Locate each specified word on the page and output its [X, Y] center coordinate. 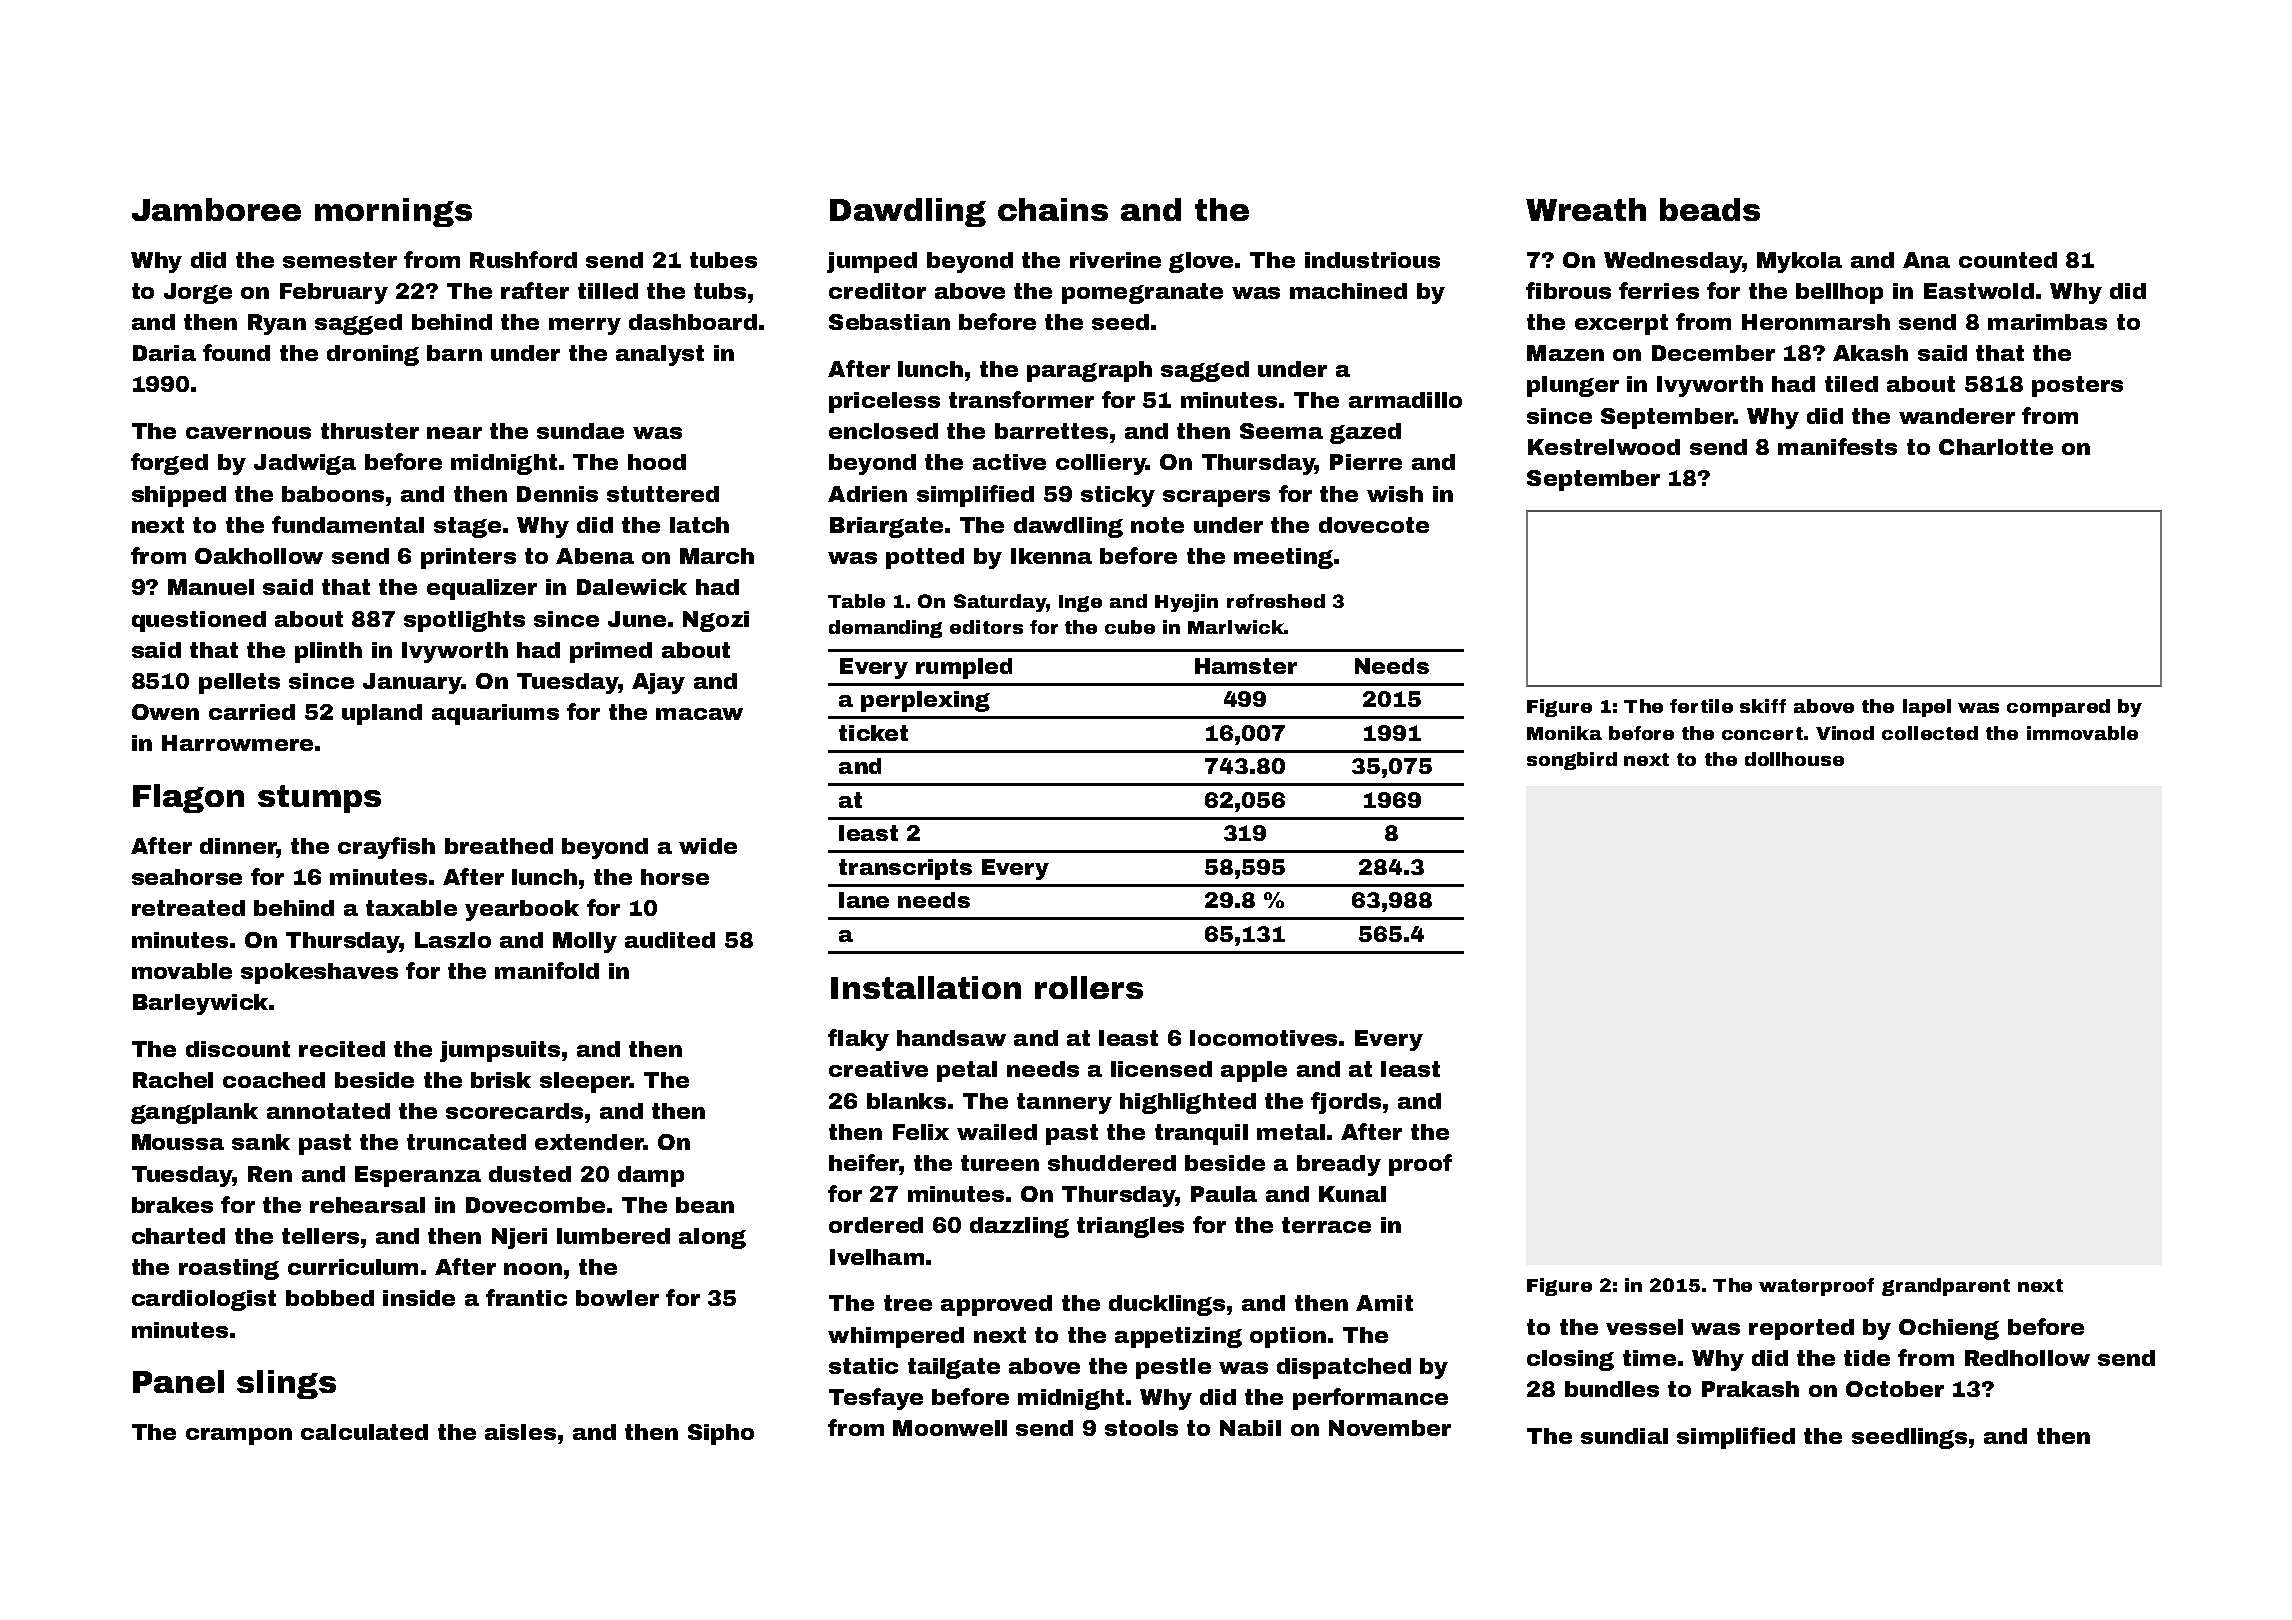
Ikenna [1051, 556]
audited [670, 940]
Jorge [198, 293]
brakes [172, 1205]
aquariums [495, 714]
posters [2077, 386]
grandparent [1946, 1287]
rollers [1089, 987]
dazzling [1019, 1227]
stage [467, 527]
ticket [873, 733]
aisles [520, 1432]
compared [2058, 708]
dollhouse [1794, 759]
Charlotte [1996, 447]
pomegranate [1142, 293]
